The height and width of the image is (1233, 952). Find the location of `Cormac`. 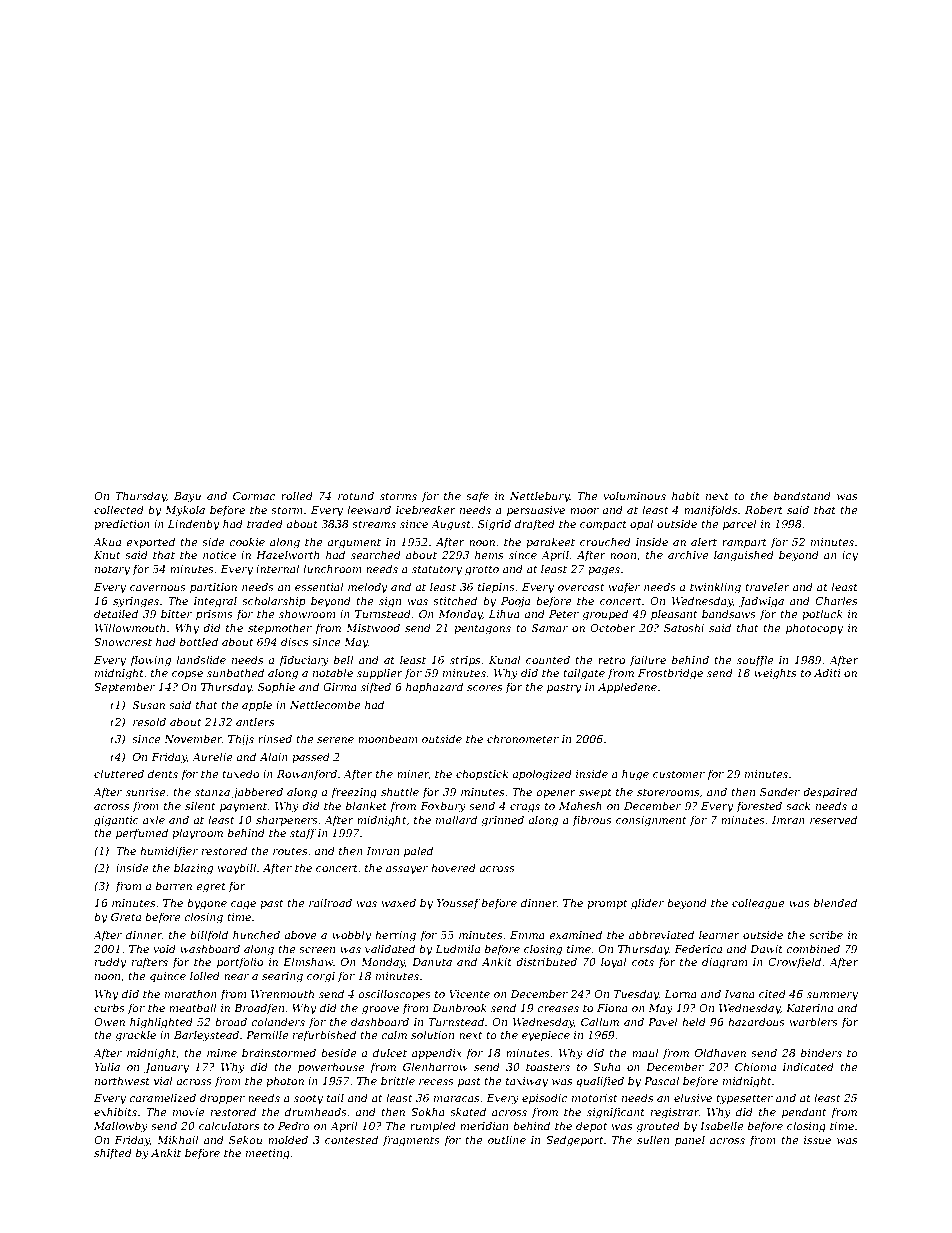

Cormac is located at coordinates (254, 496).
